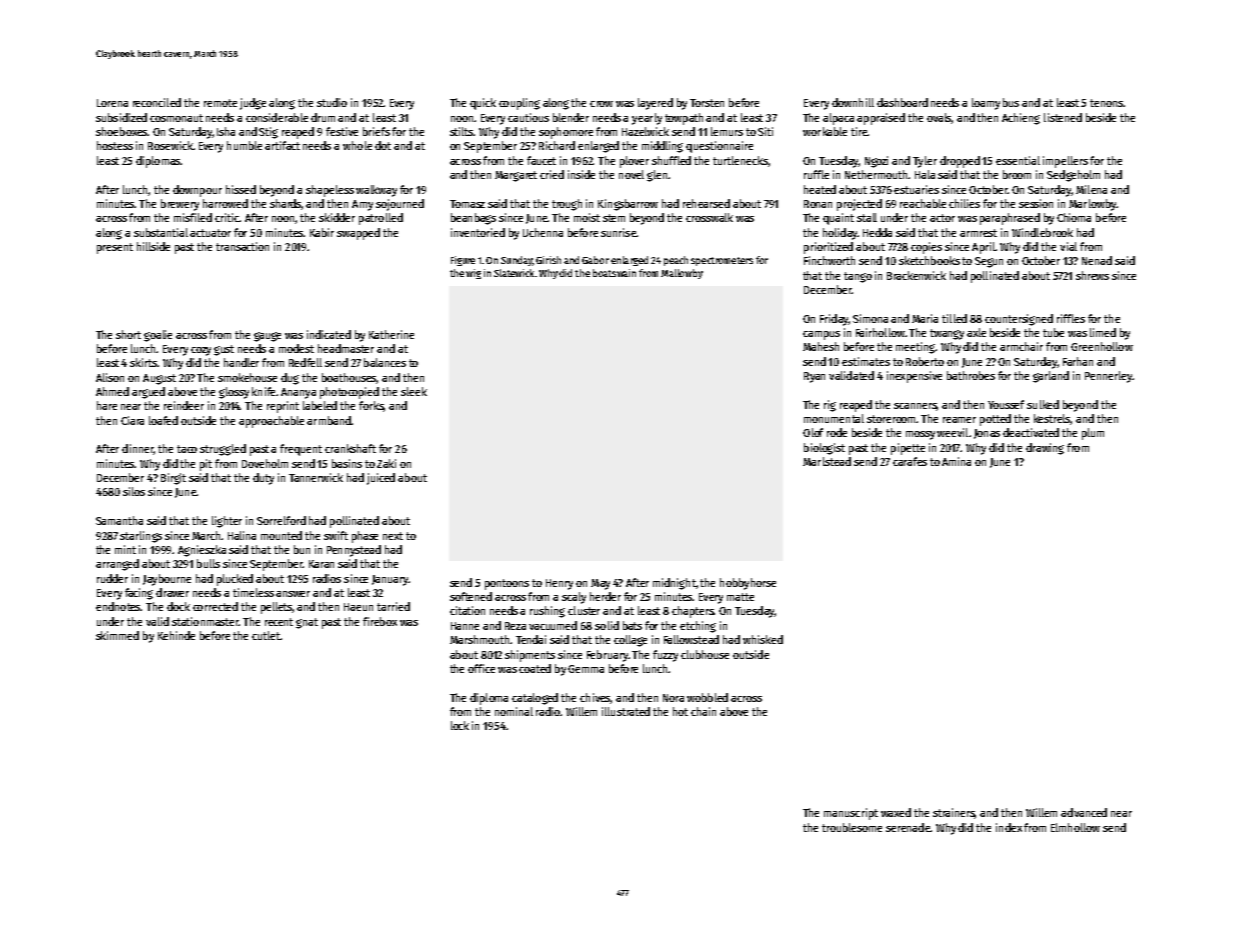 The image size is (1233, 952). What do you see at coordinates (866, 361) in the screenshot?
I see `estimates` at bounding box center [866, 361].
